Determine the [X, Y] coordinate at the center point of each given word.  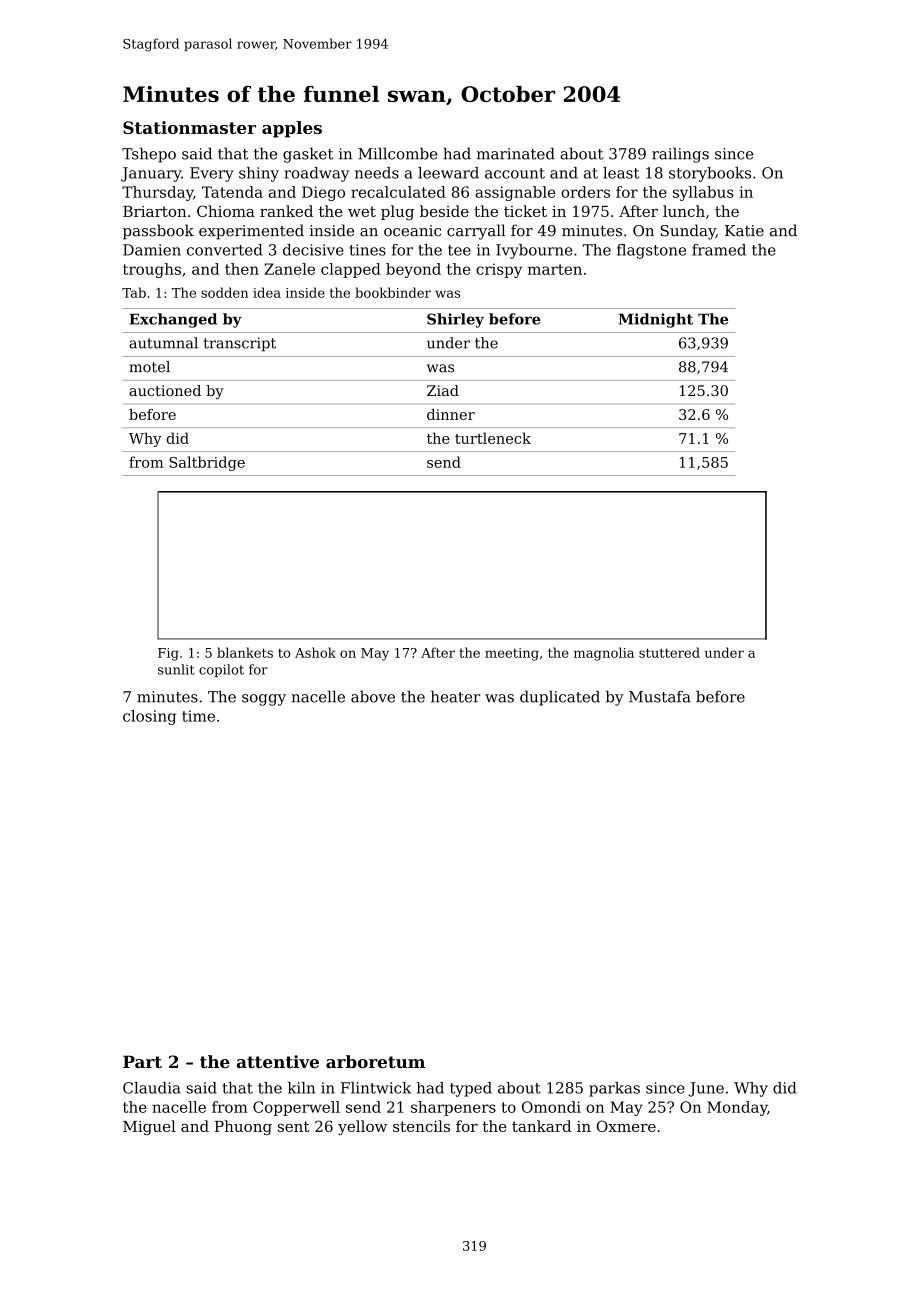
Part [142, 1061]
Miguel [149, 1127]
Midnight [656, 320]
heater [455, 696]
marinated [516, 153]
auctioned [165, 390]
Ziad [443, 390]
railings [680, 155]
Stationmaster [189, 127]
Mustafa [660, 697]
